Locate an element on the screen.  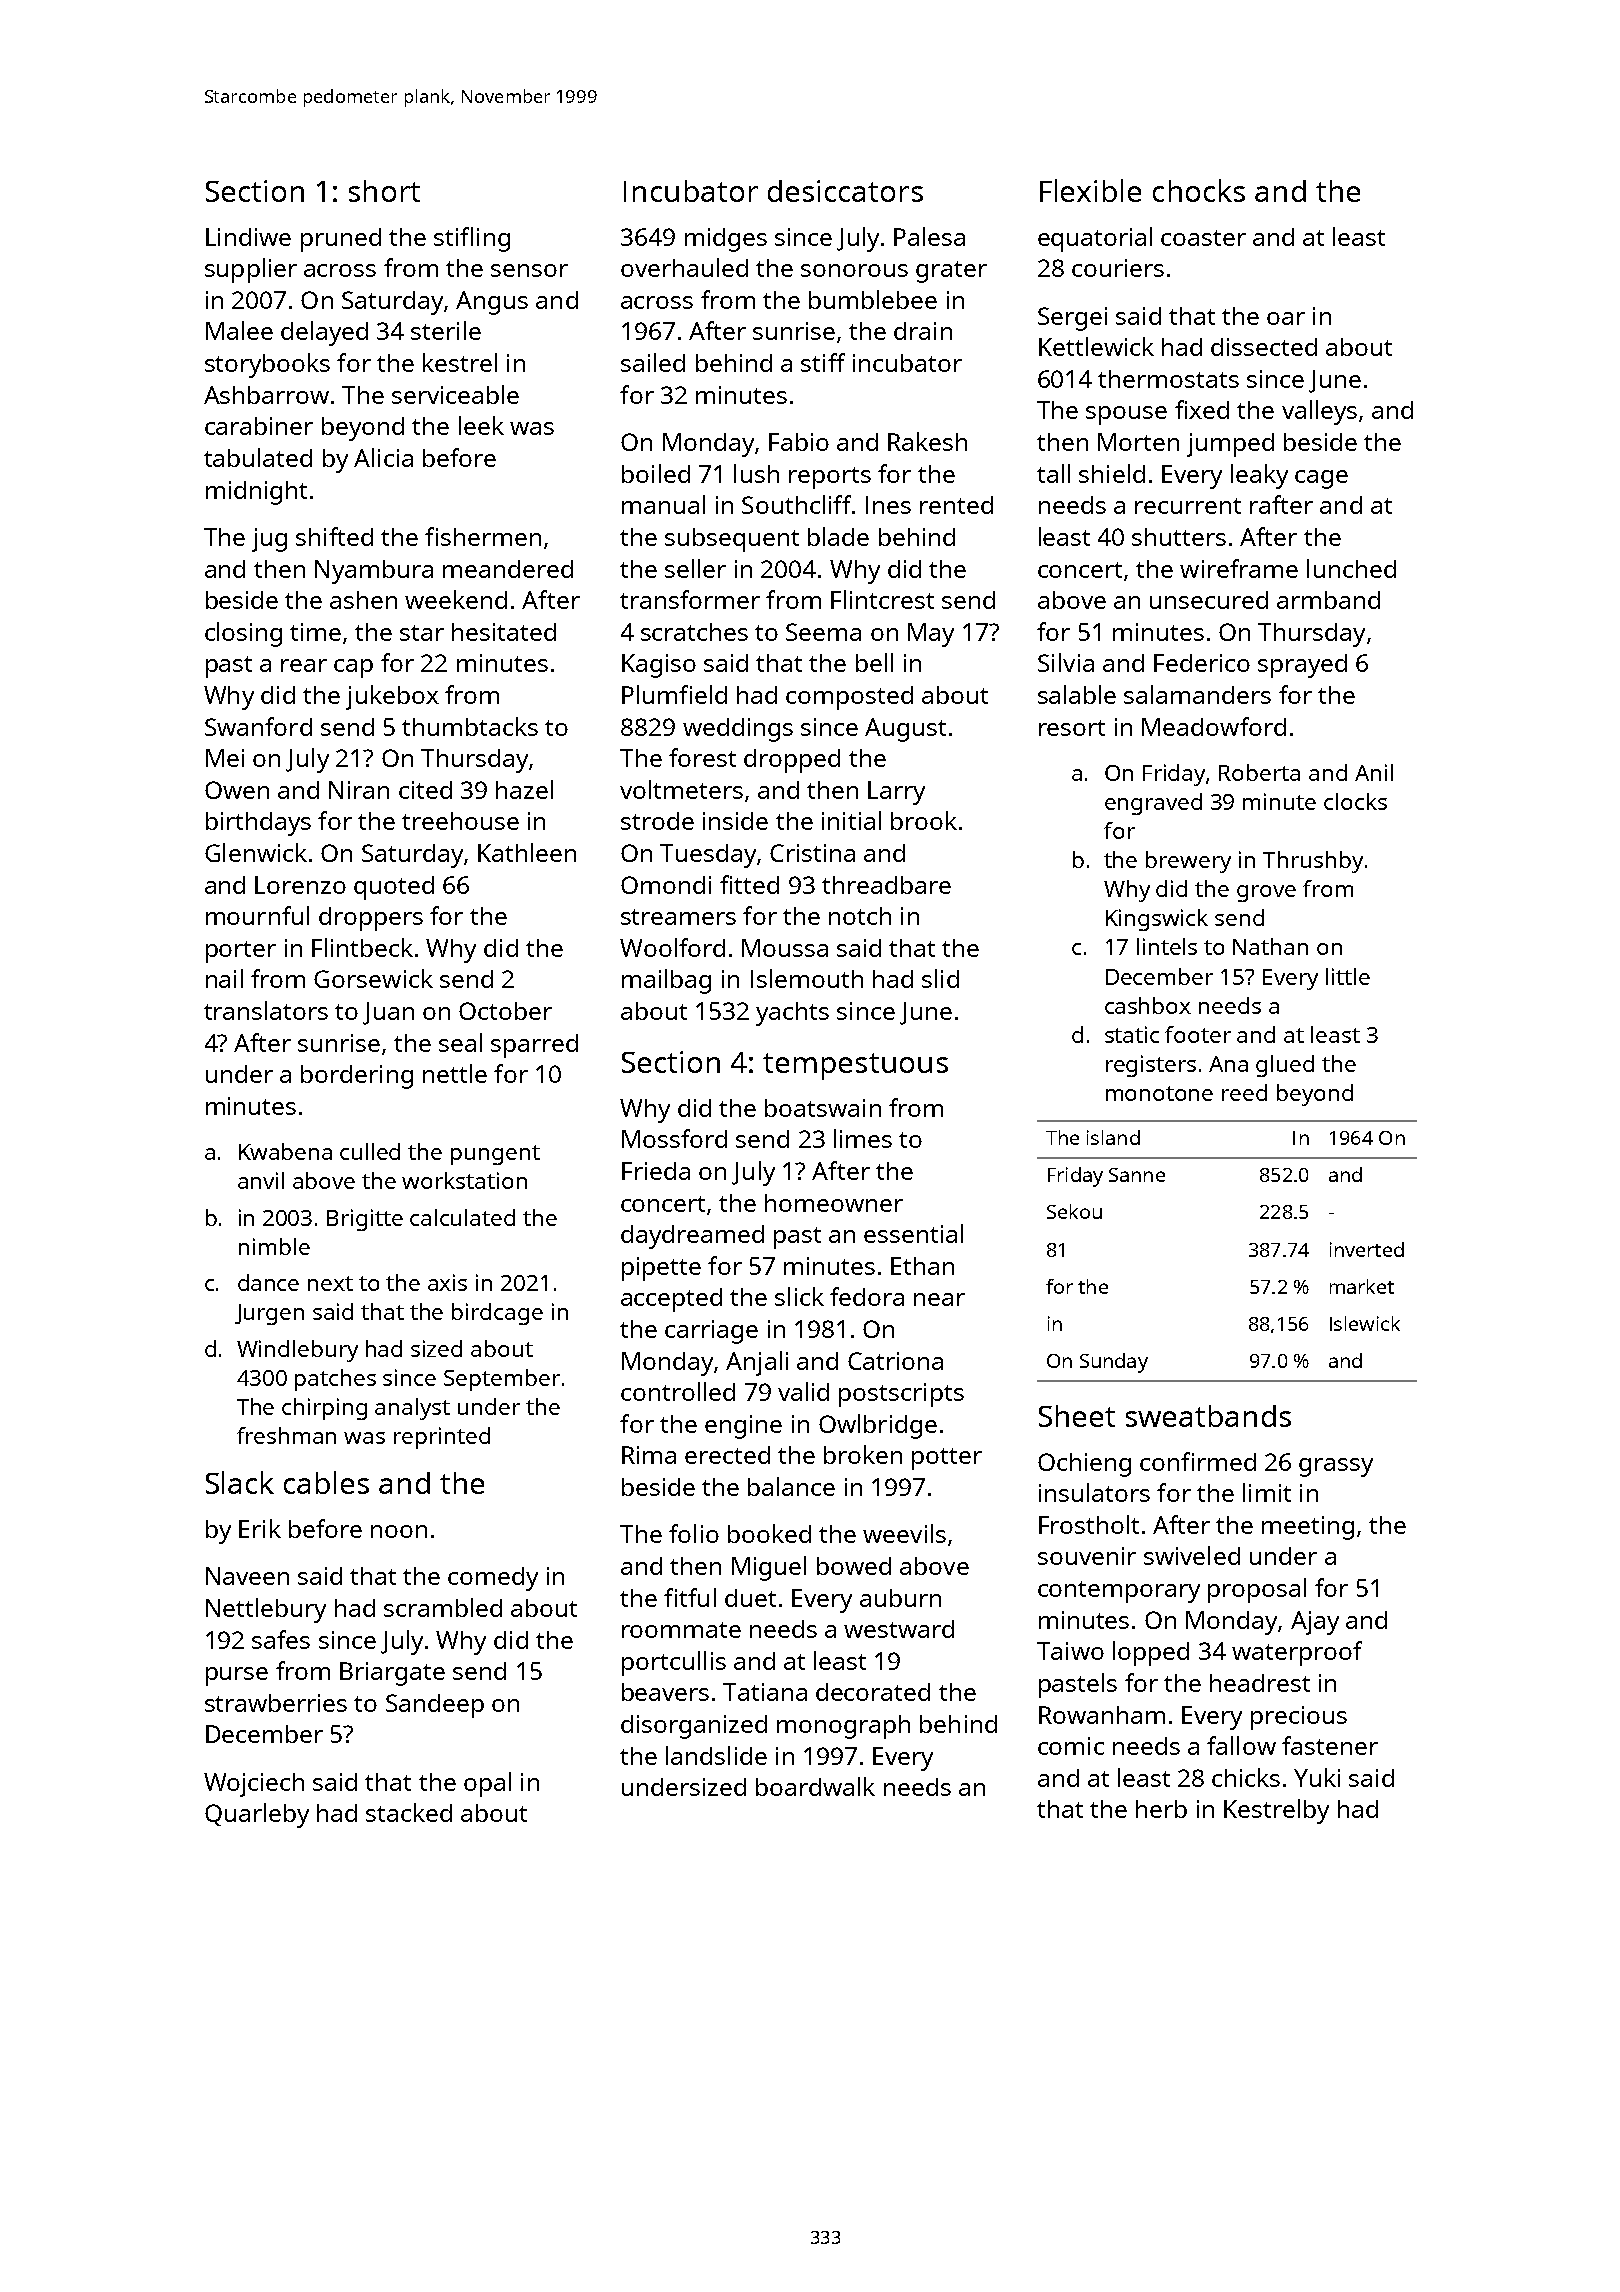
seller is located at coordinates (695, 568).
